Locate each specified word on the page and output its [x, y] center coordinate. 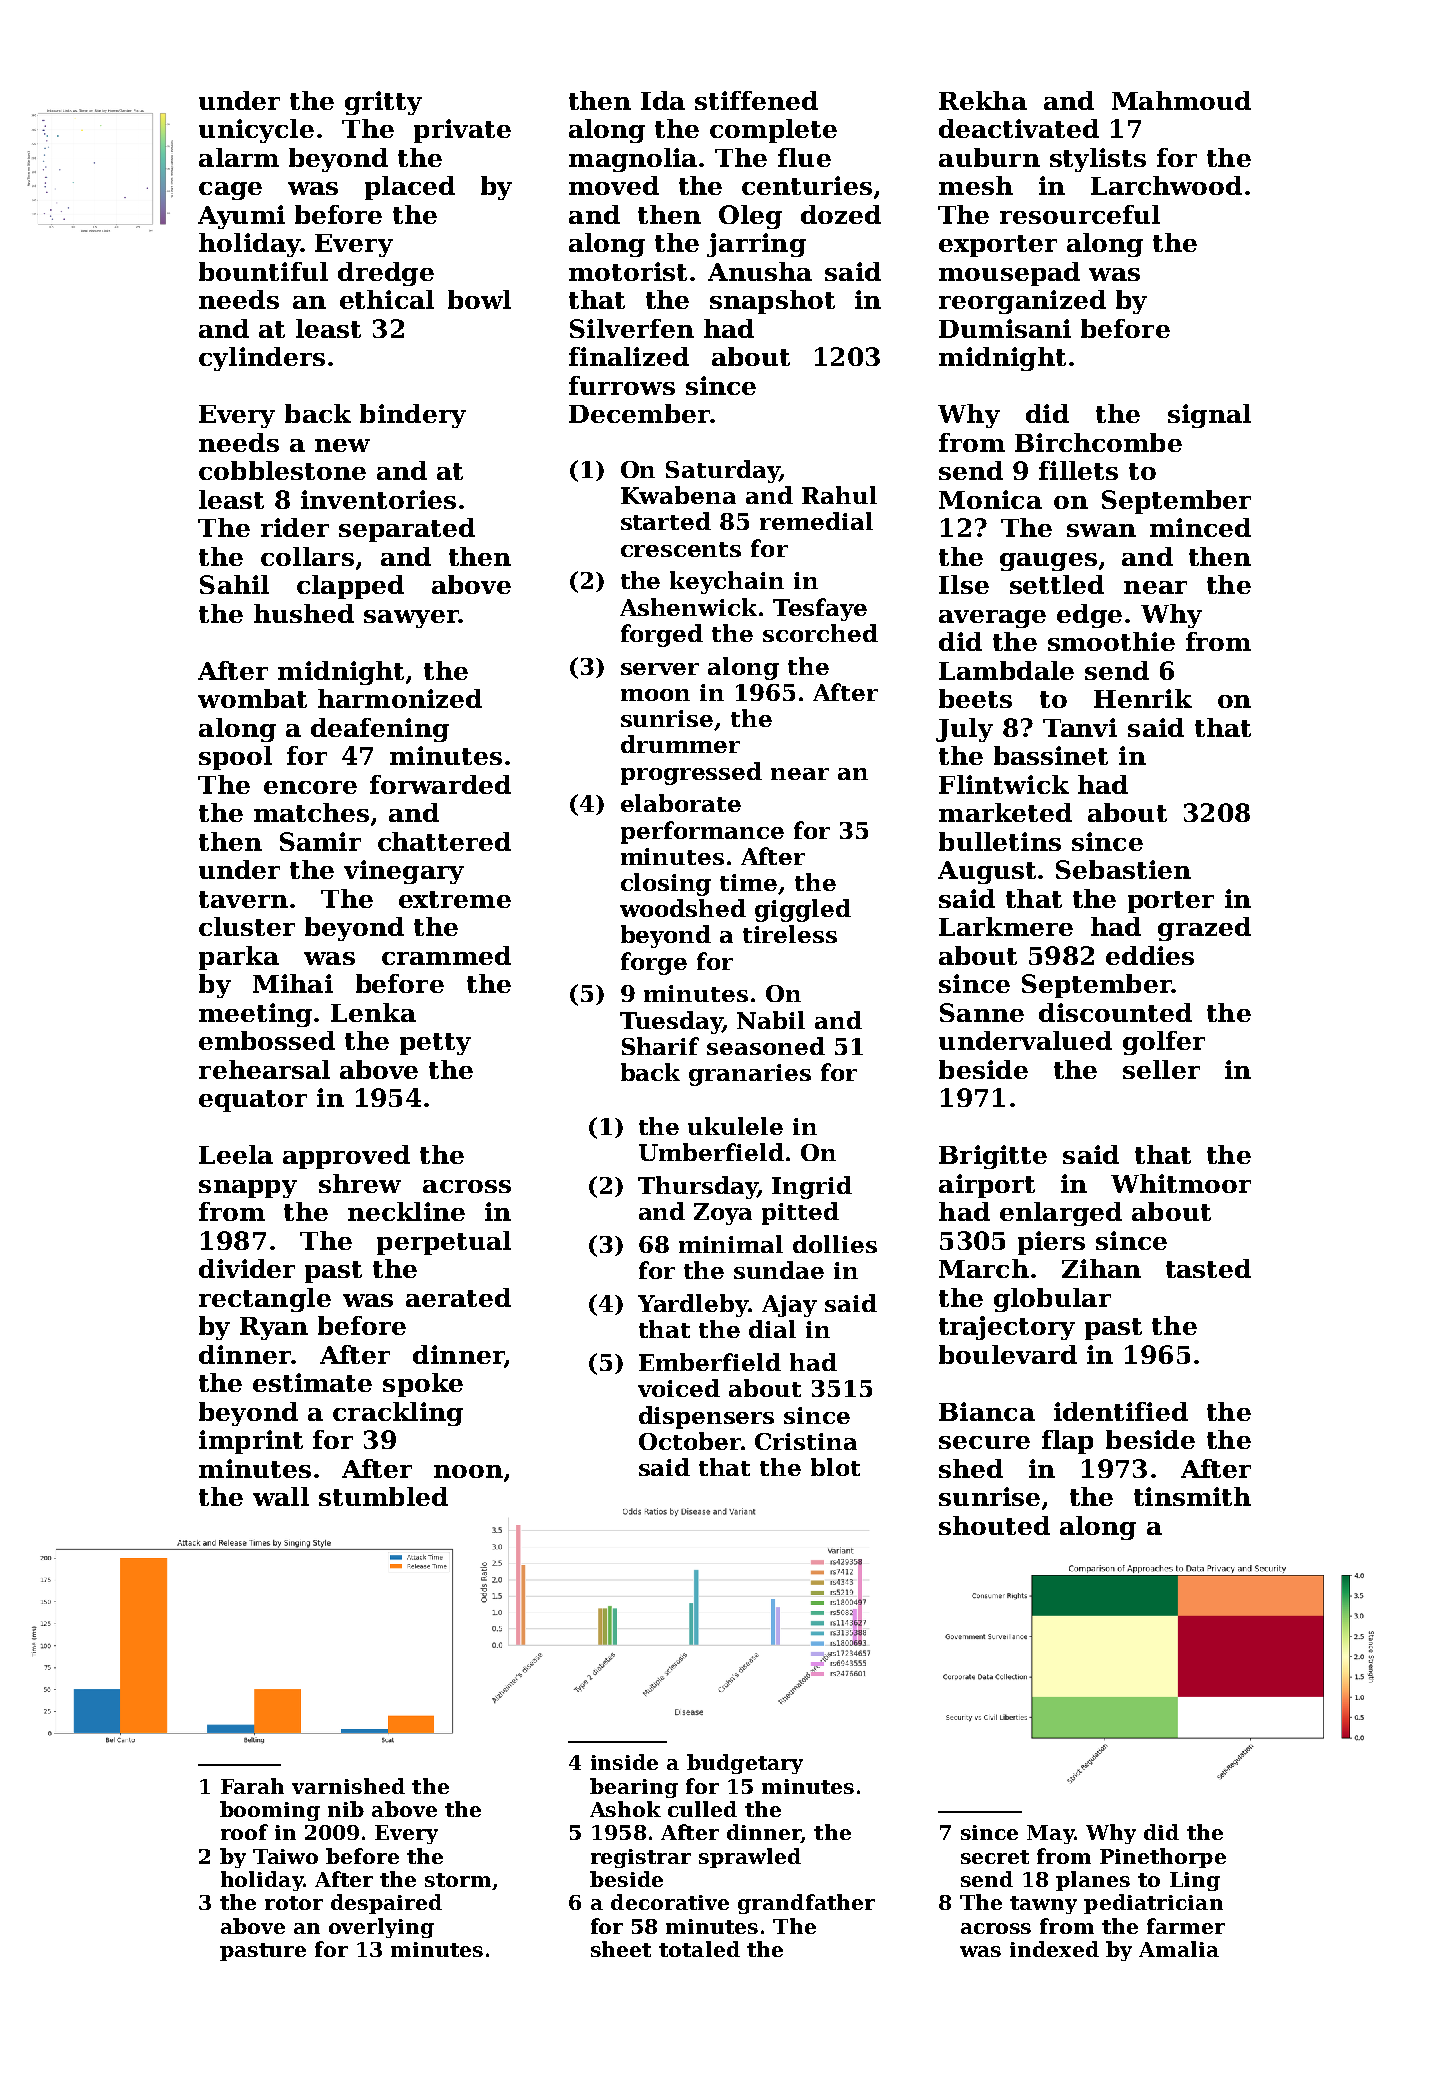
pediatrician [1153, 1904]
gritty [383, 103]
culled [702, 1809]
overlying [381, 1928]
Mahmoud [1181, 100]
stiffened [756, 100]
